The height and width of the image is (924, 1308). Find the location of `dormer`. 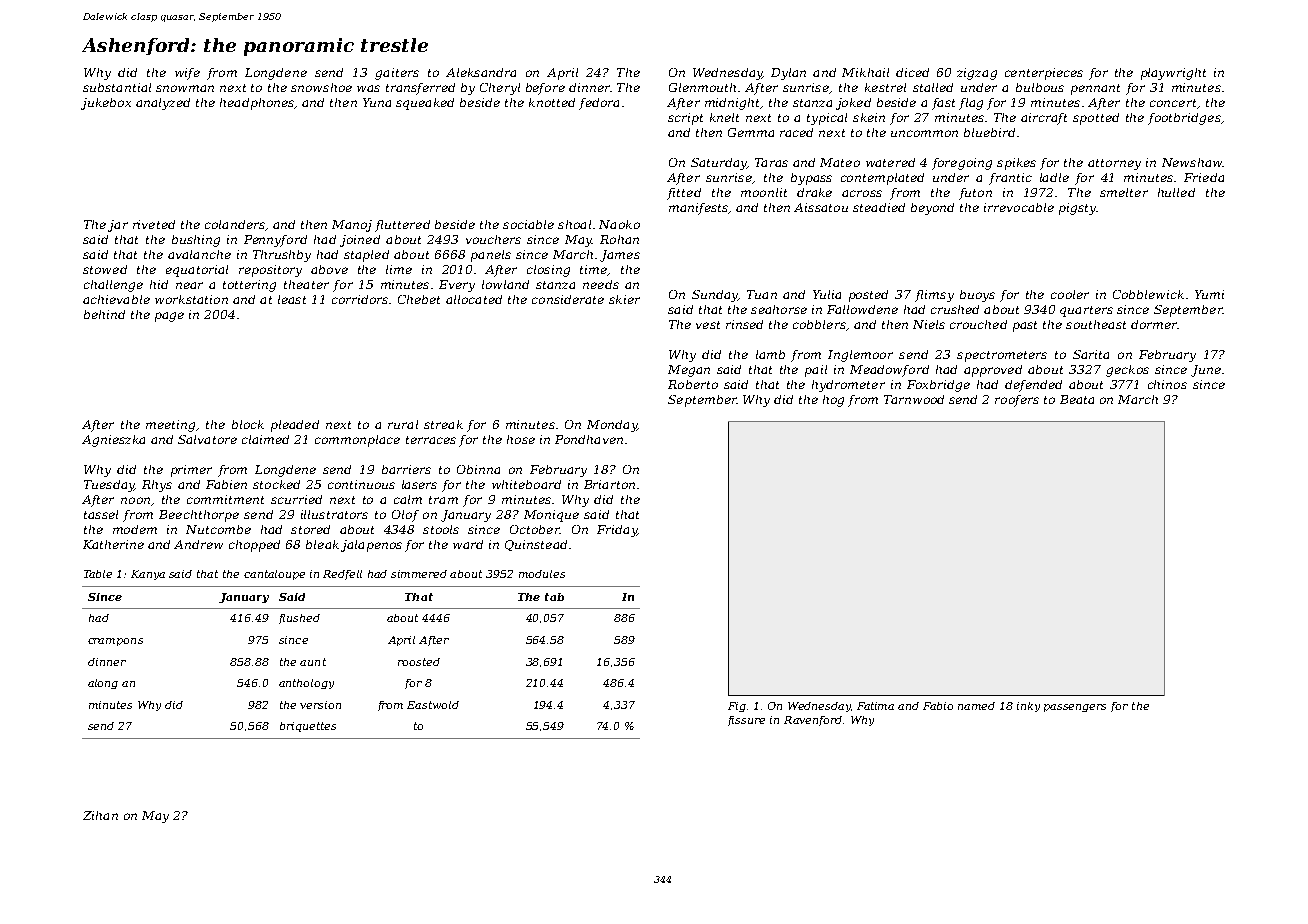

dormer is located at coordinates (1154, 324).
